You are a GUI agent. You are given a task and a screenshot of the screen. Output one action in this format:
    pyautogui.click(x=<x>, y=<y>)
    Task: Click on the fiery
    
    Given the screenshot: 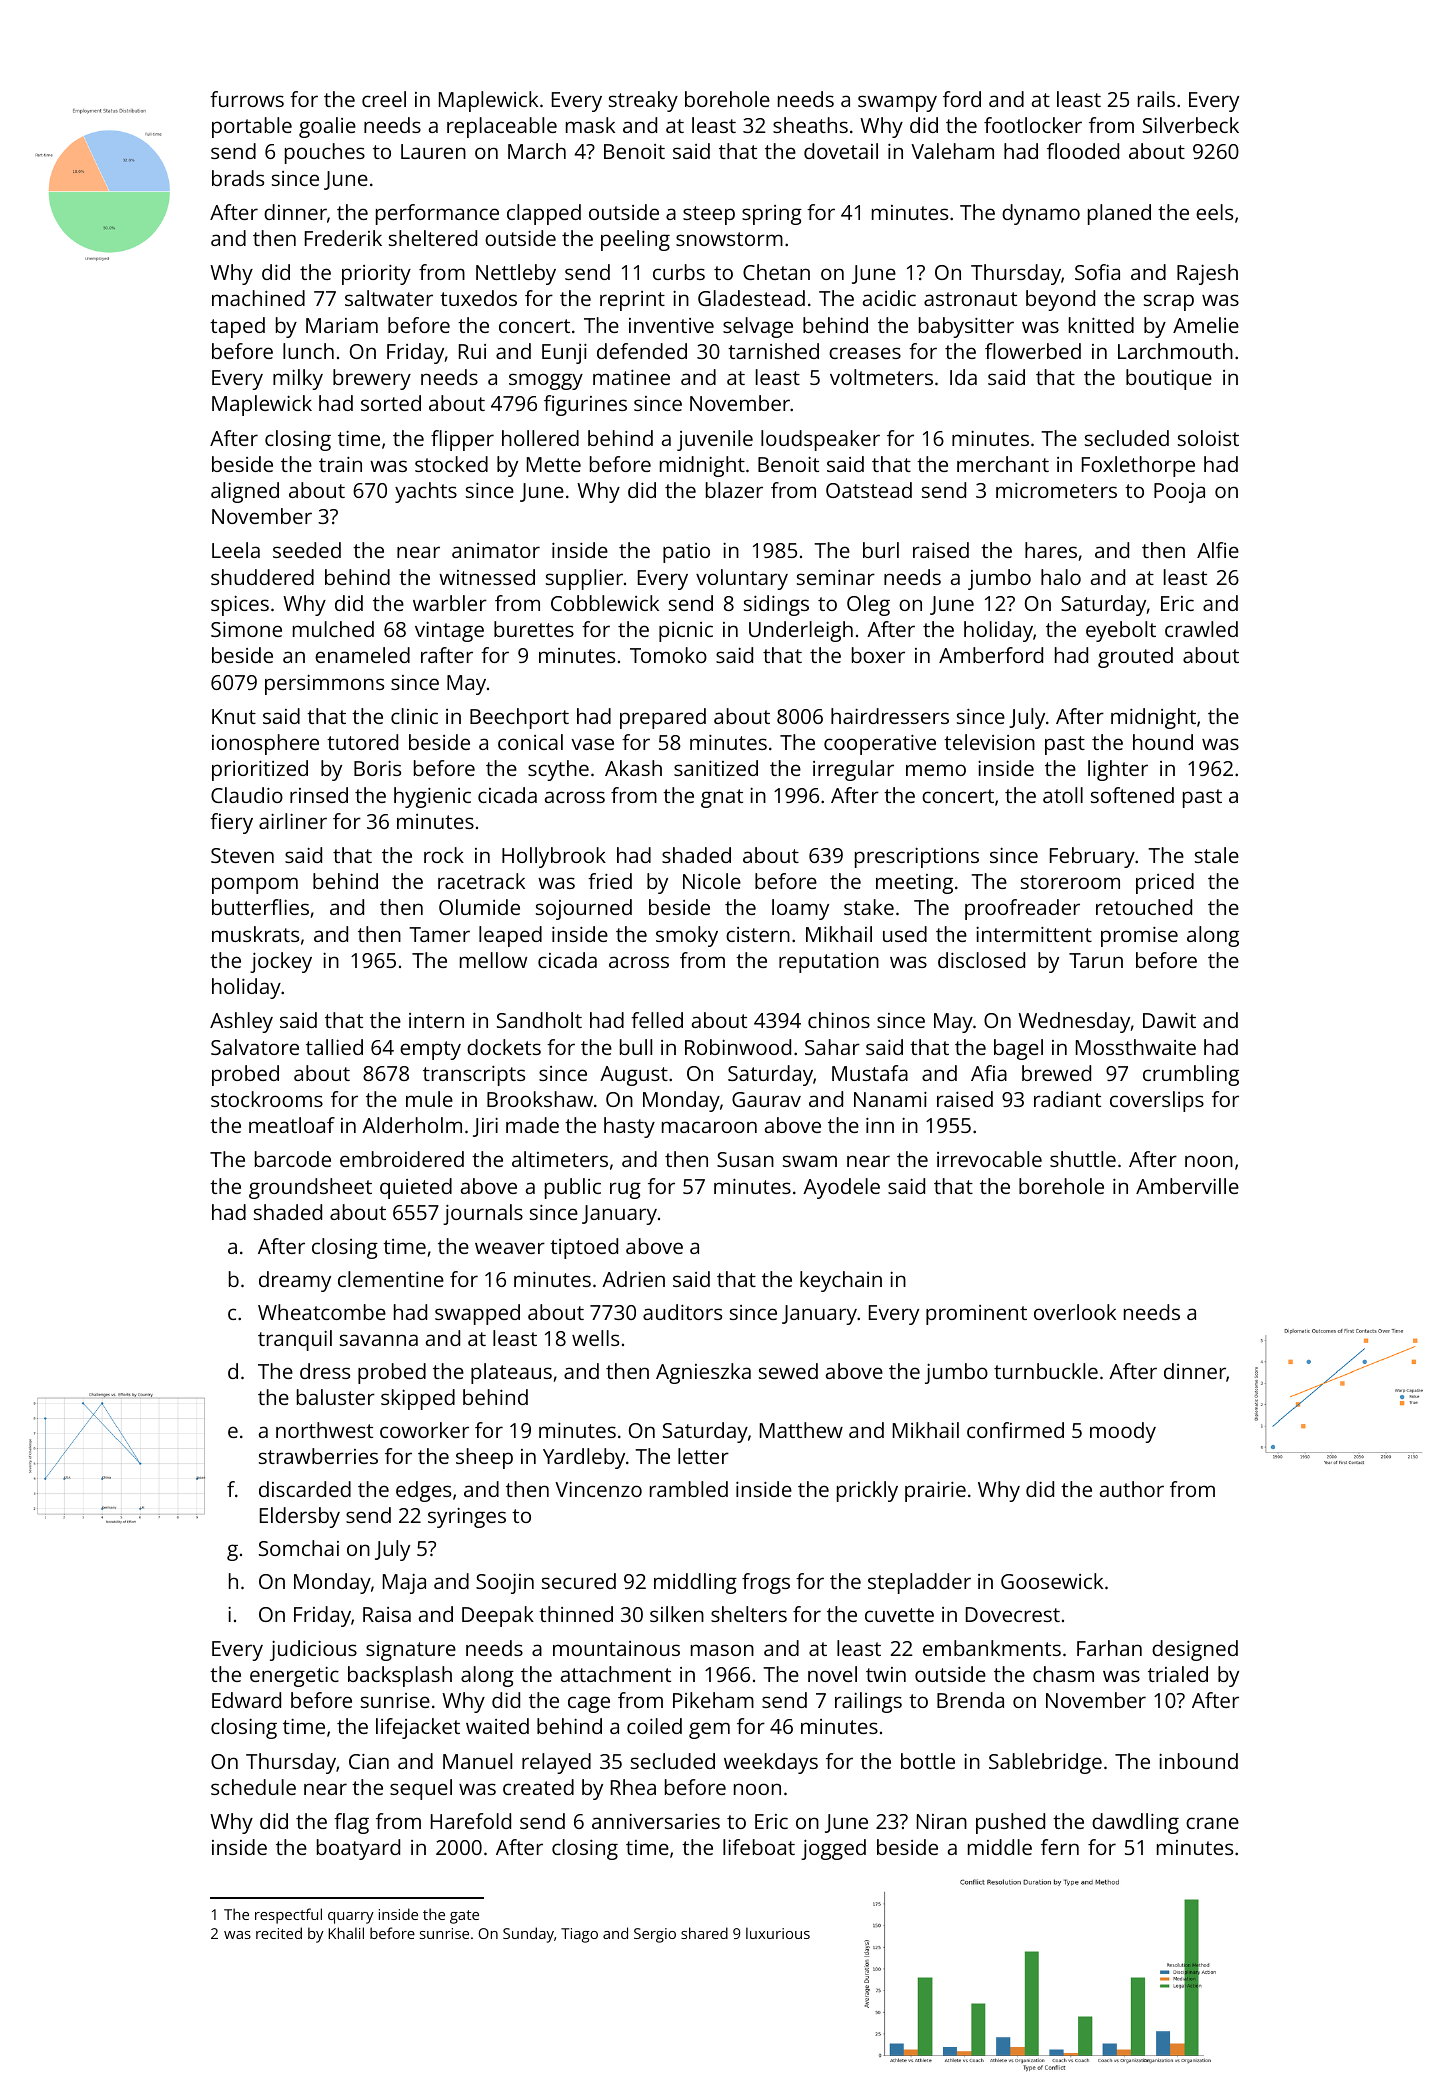 What is the action you would take?
    pyautogui.click(x=231, y=823)
